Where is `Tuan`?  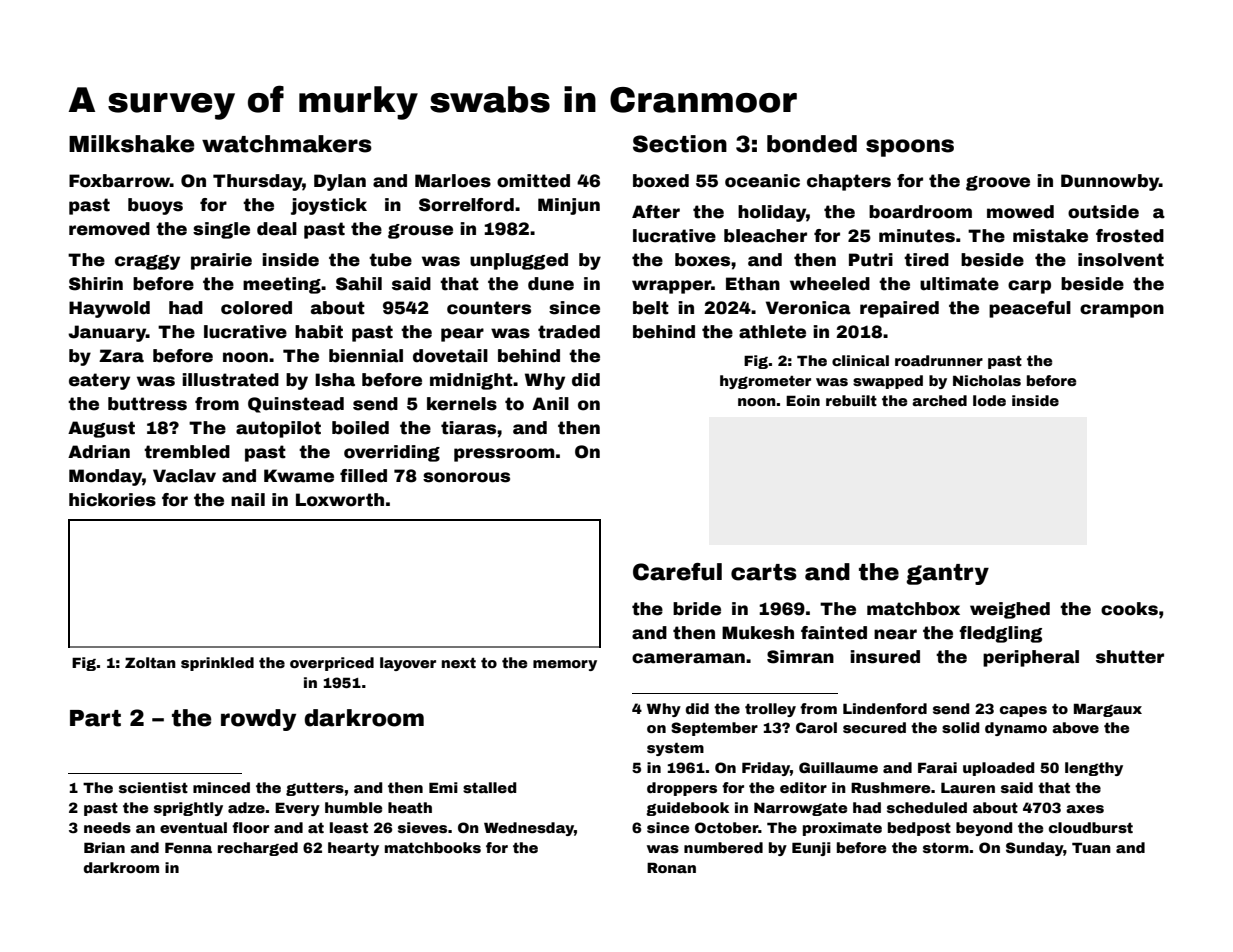 Tuan is located at coordinates (1091, 847).
